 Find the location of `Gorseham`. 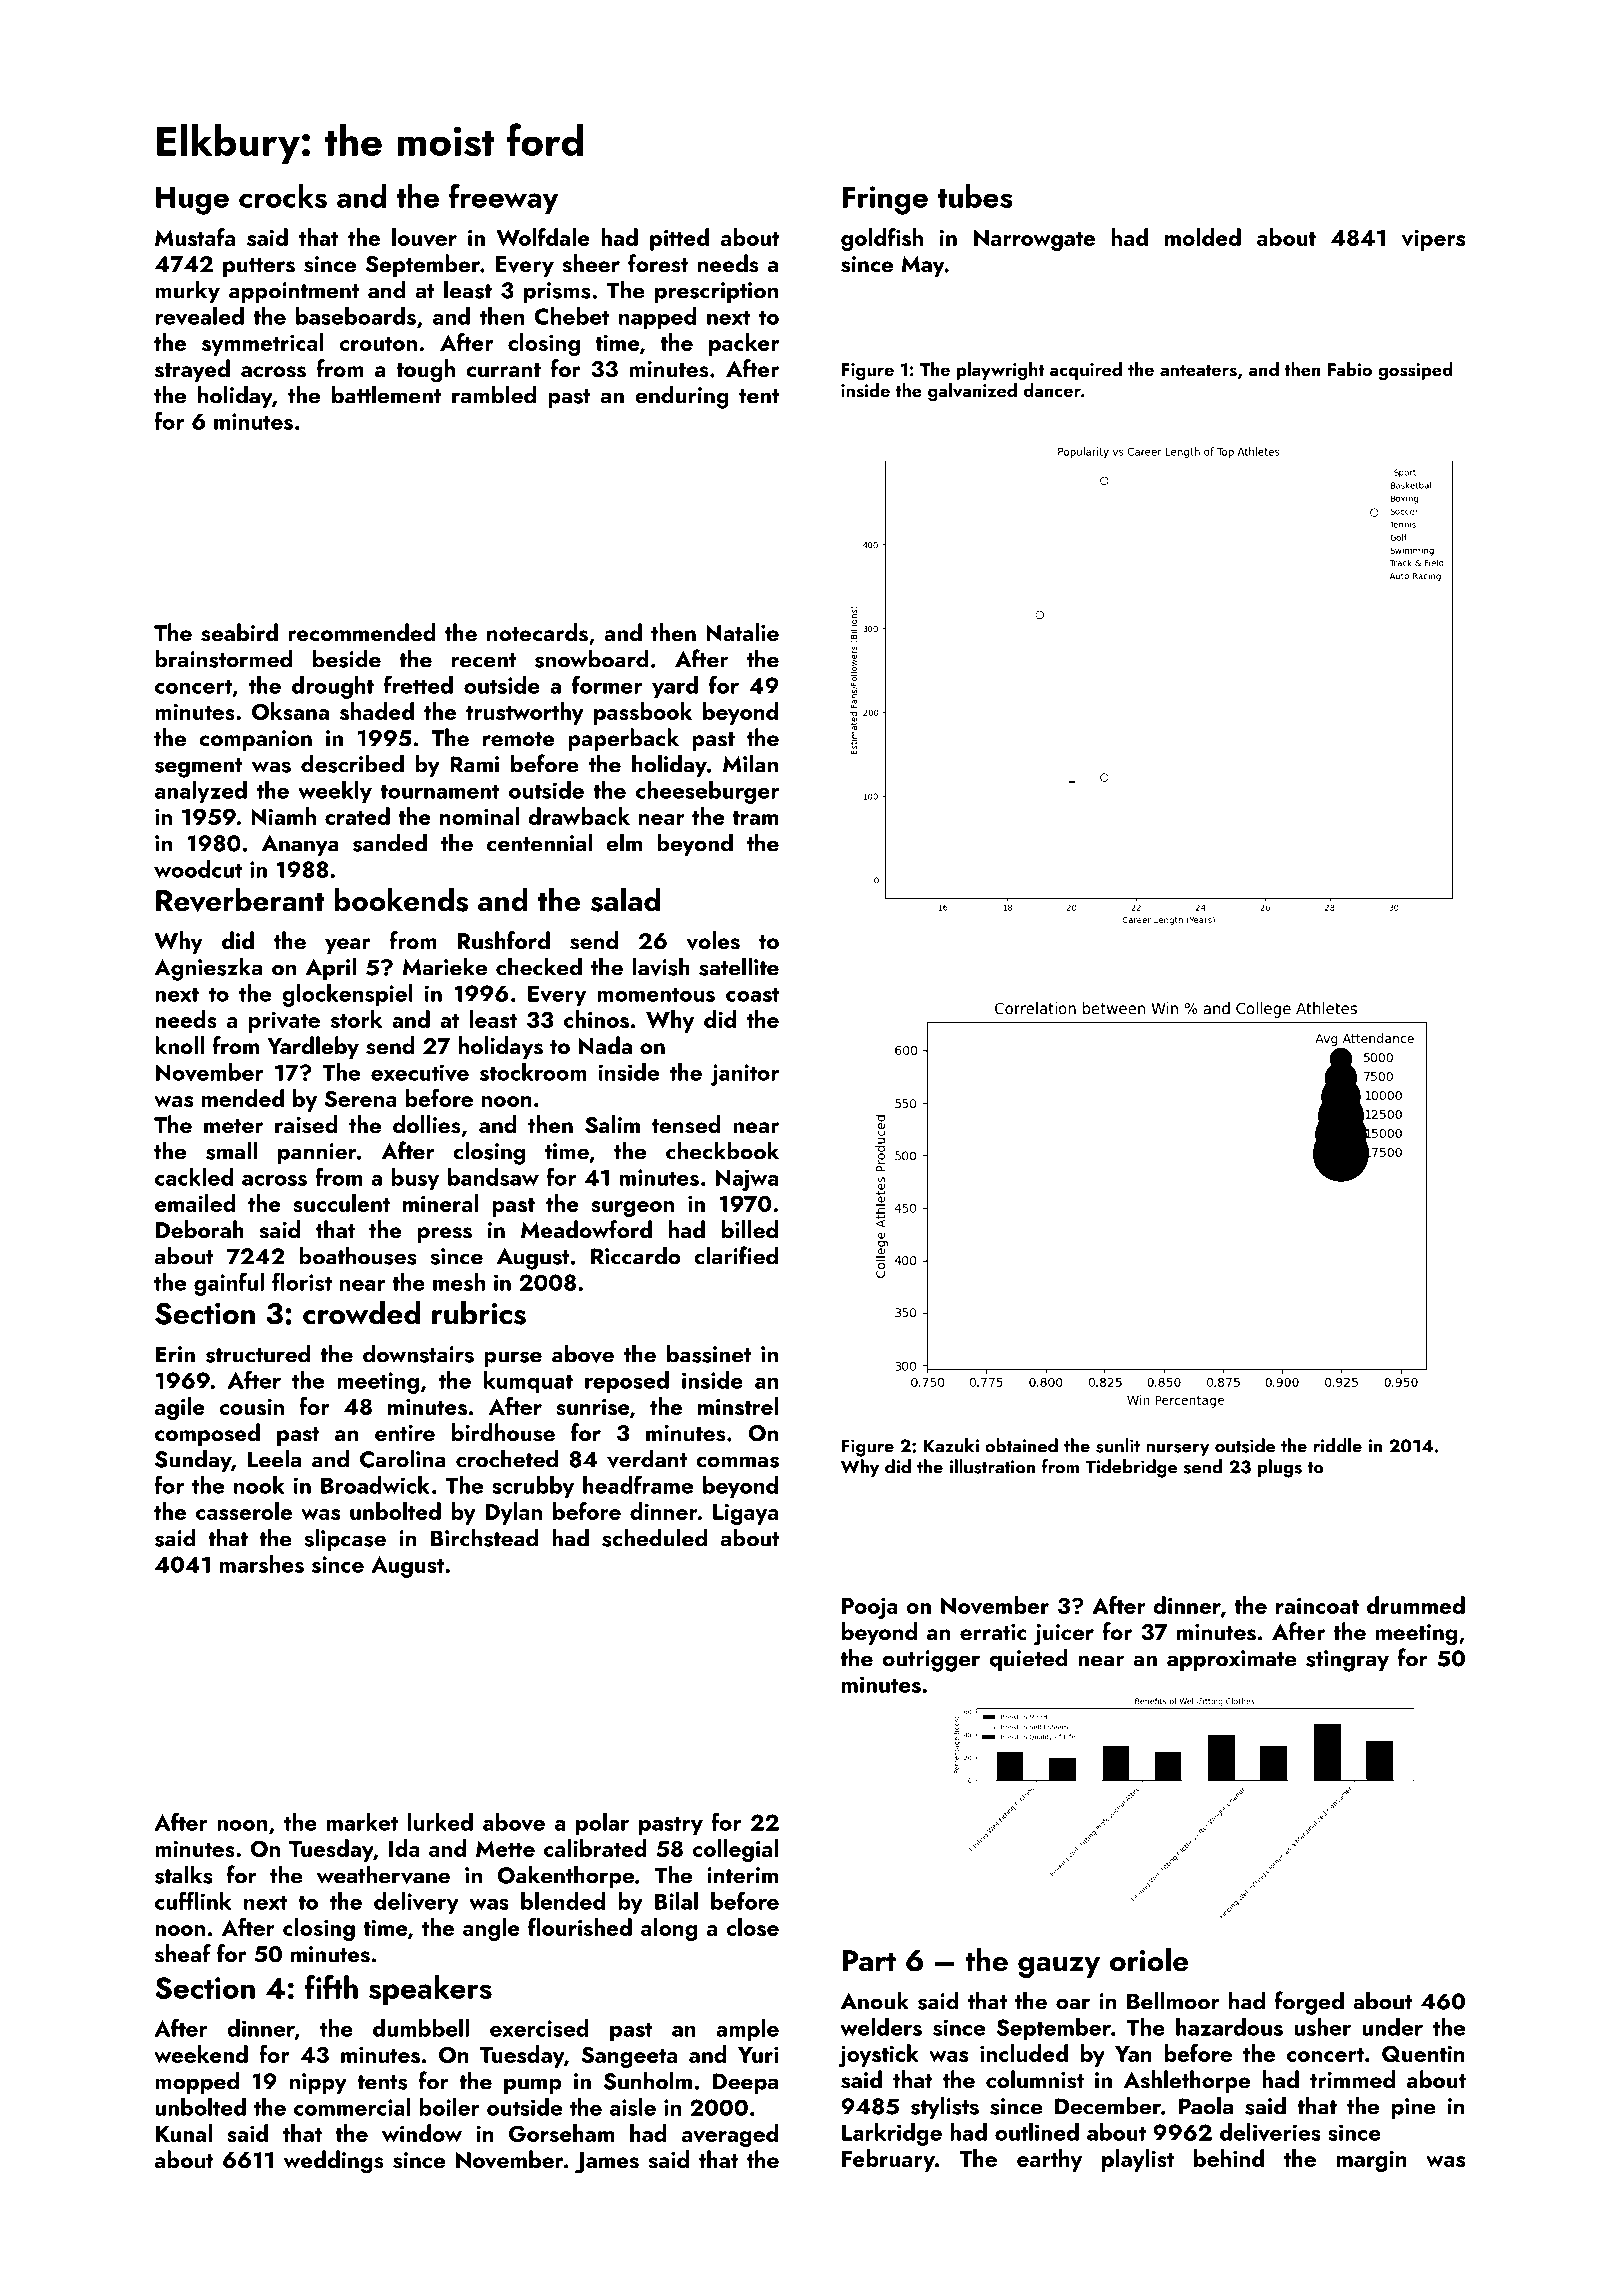

Gorseham is located at coordinates (561, 2133).
